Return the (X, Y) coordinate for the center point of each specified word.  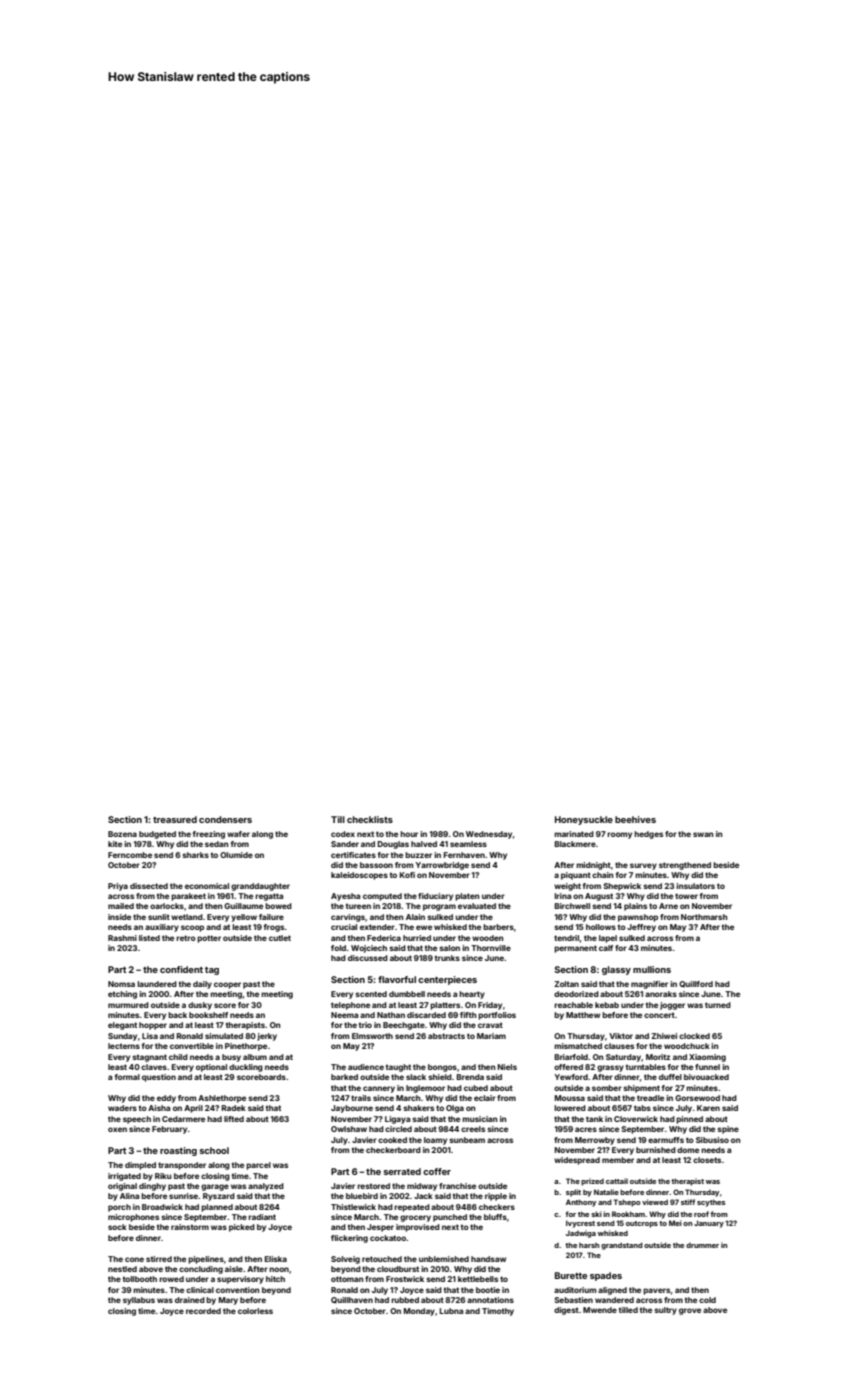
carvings (348, 918)
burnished (656, 1150)
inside (119, 917)
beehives (635, 819)
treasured (175, 819)
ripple (496, 1197)
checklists (370, 819)
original (122, 1187)
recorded (203, 1311)
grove (690, 1311)
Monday (419, 1312)
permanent (575, 949)
